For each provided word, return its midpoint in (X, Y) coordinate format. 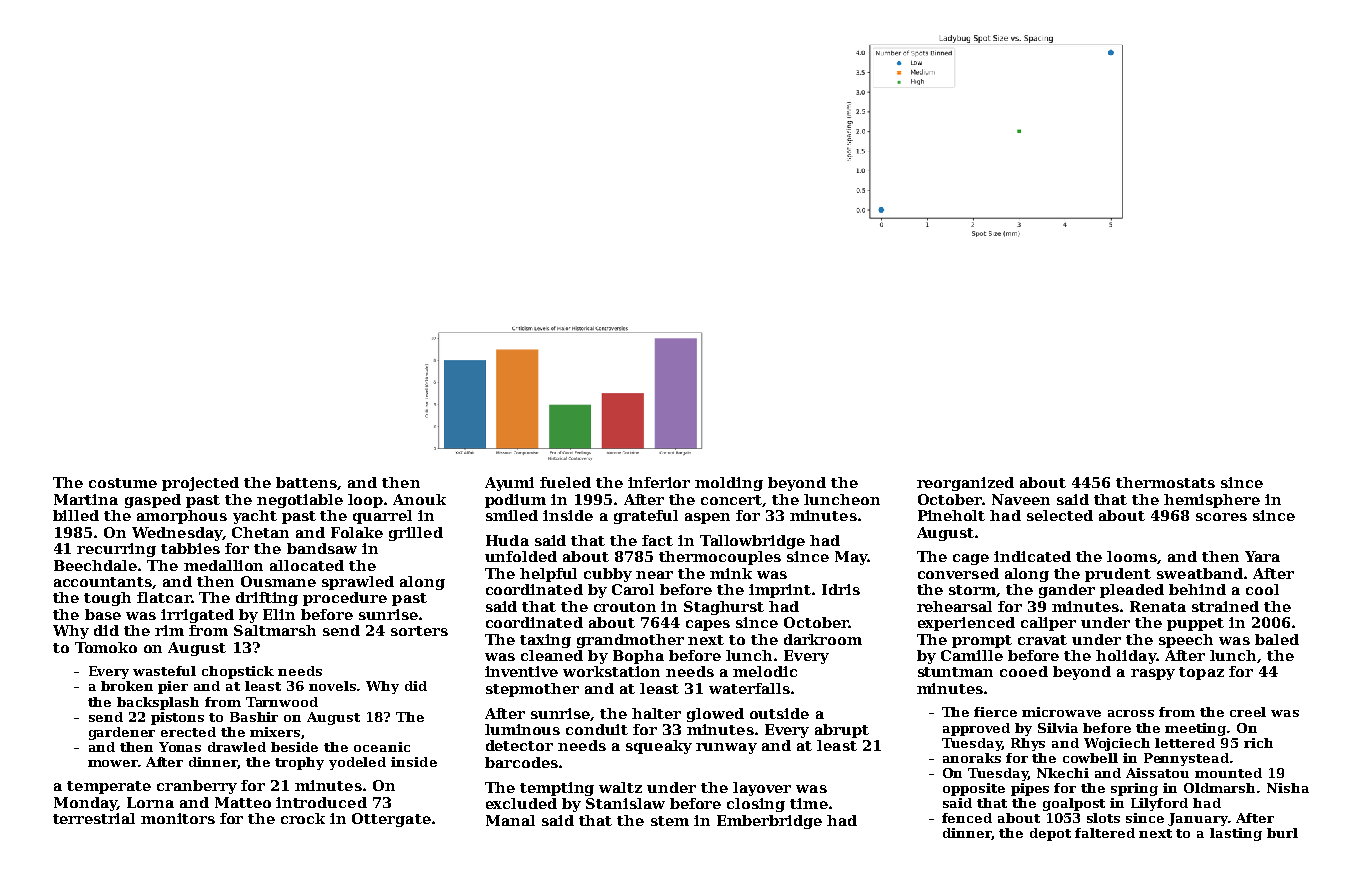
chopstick (238, 672)
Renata (1158, 606)
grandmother (630, 641)
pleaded (1132, 591)
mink (731, 573)
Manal (510, 820)
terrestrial (94, 818)
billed (76, 515)
